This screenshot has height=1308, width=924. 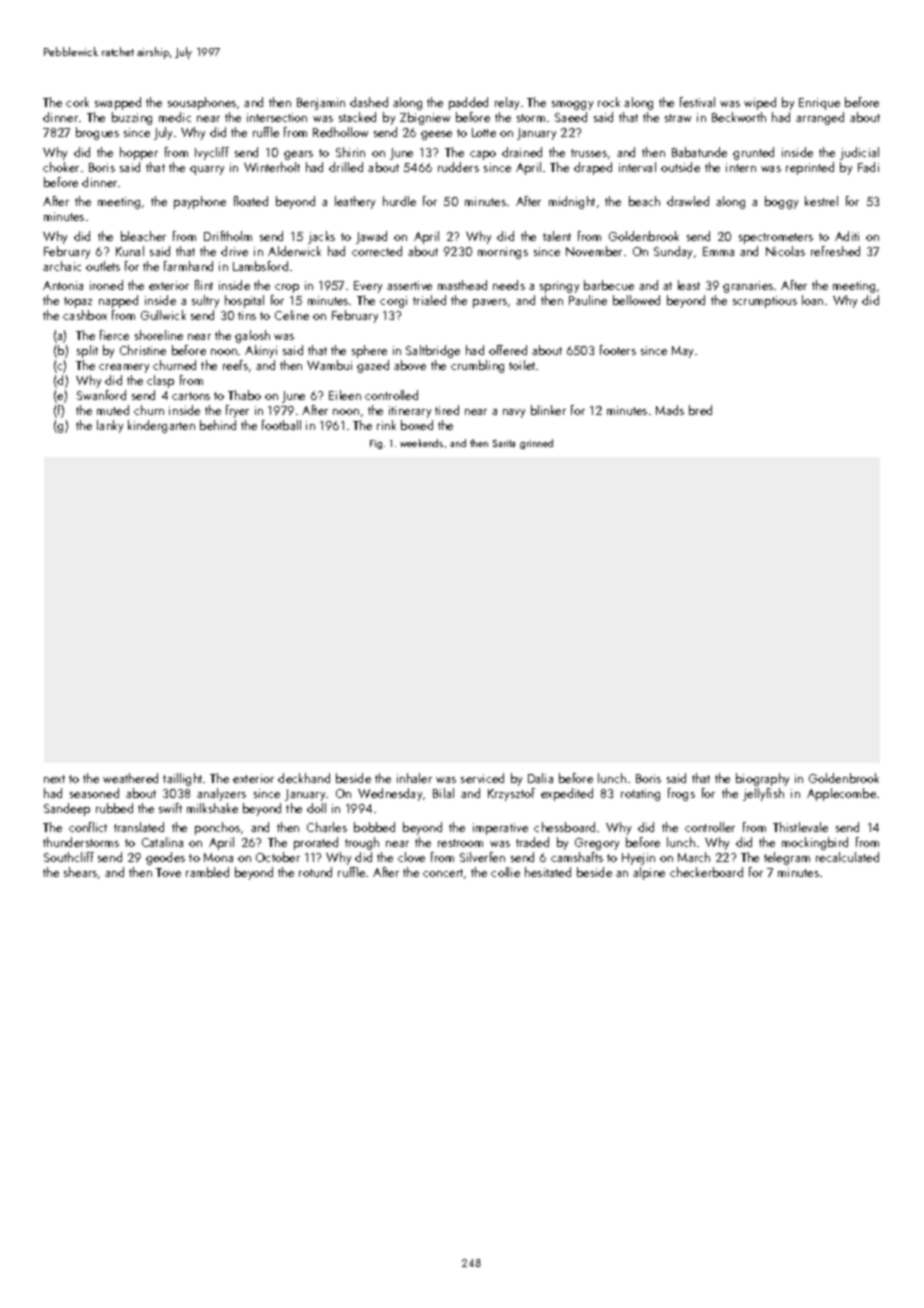 I want to click on drained, so click(x=522, y=152).
